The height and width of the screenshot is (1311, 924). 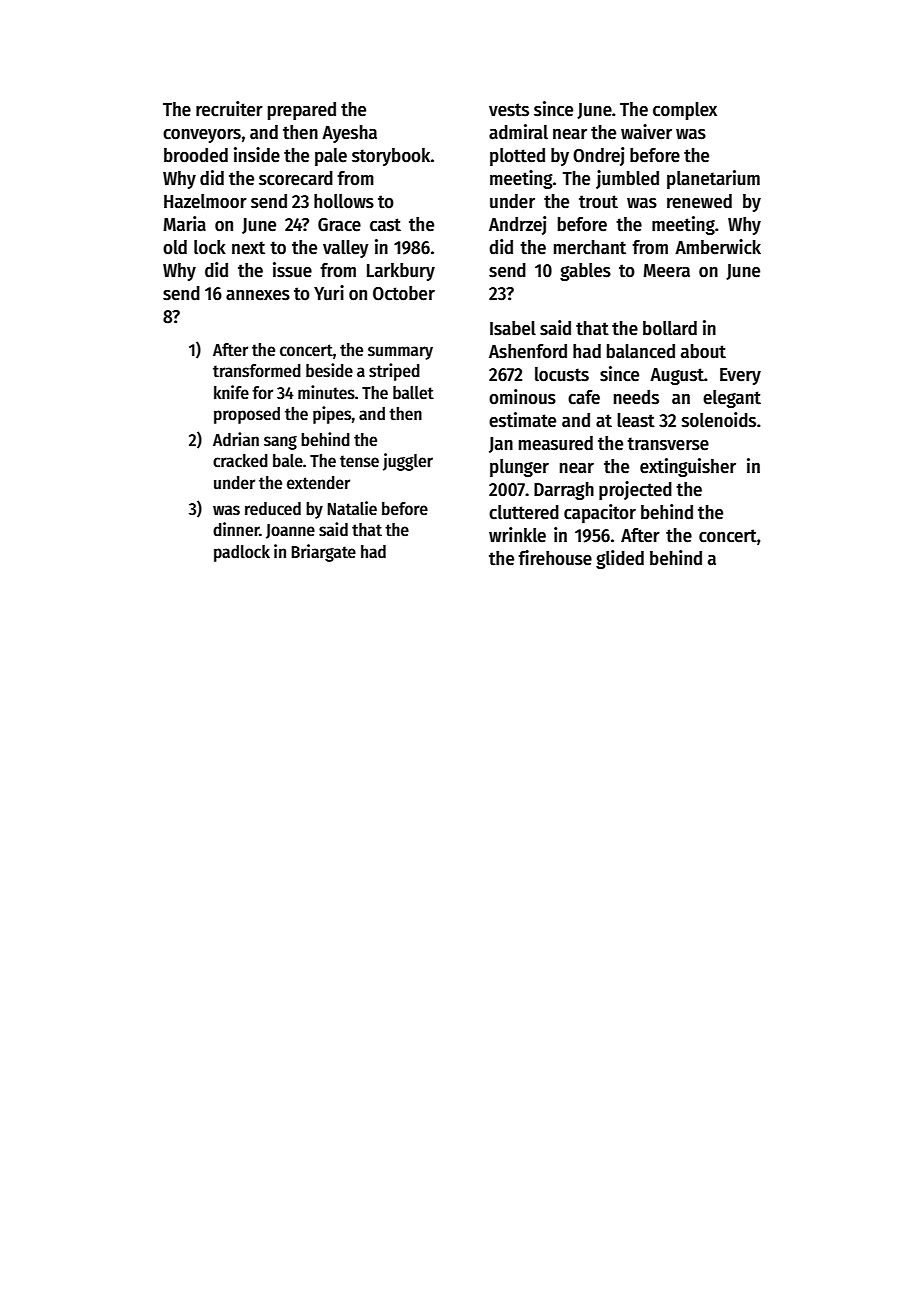 I want to click on dinner, so click(x=236, y=529).
